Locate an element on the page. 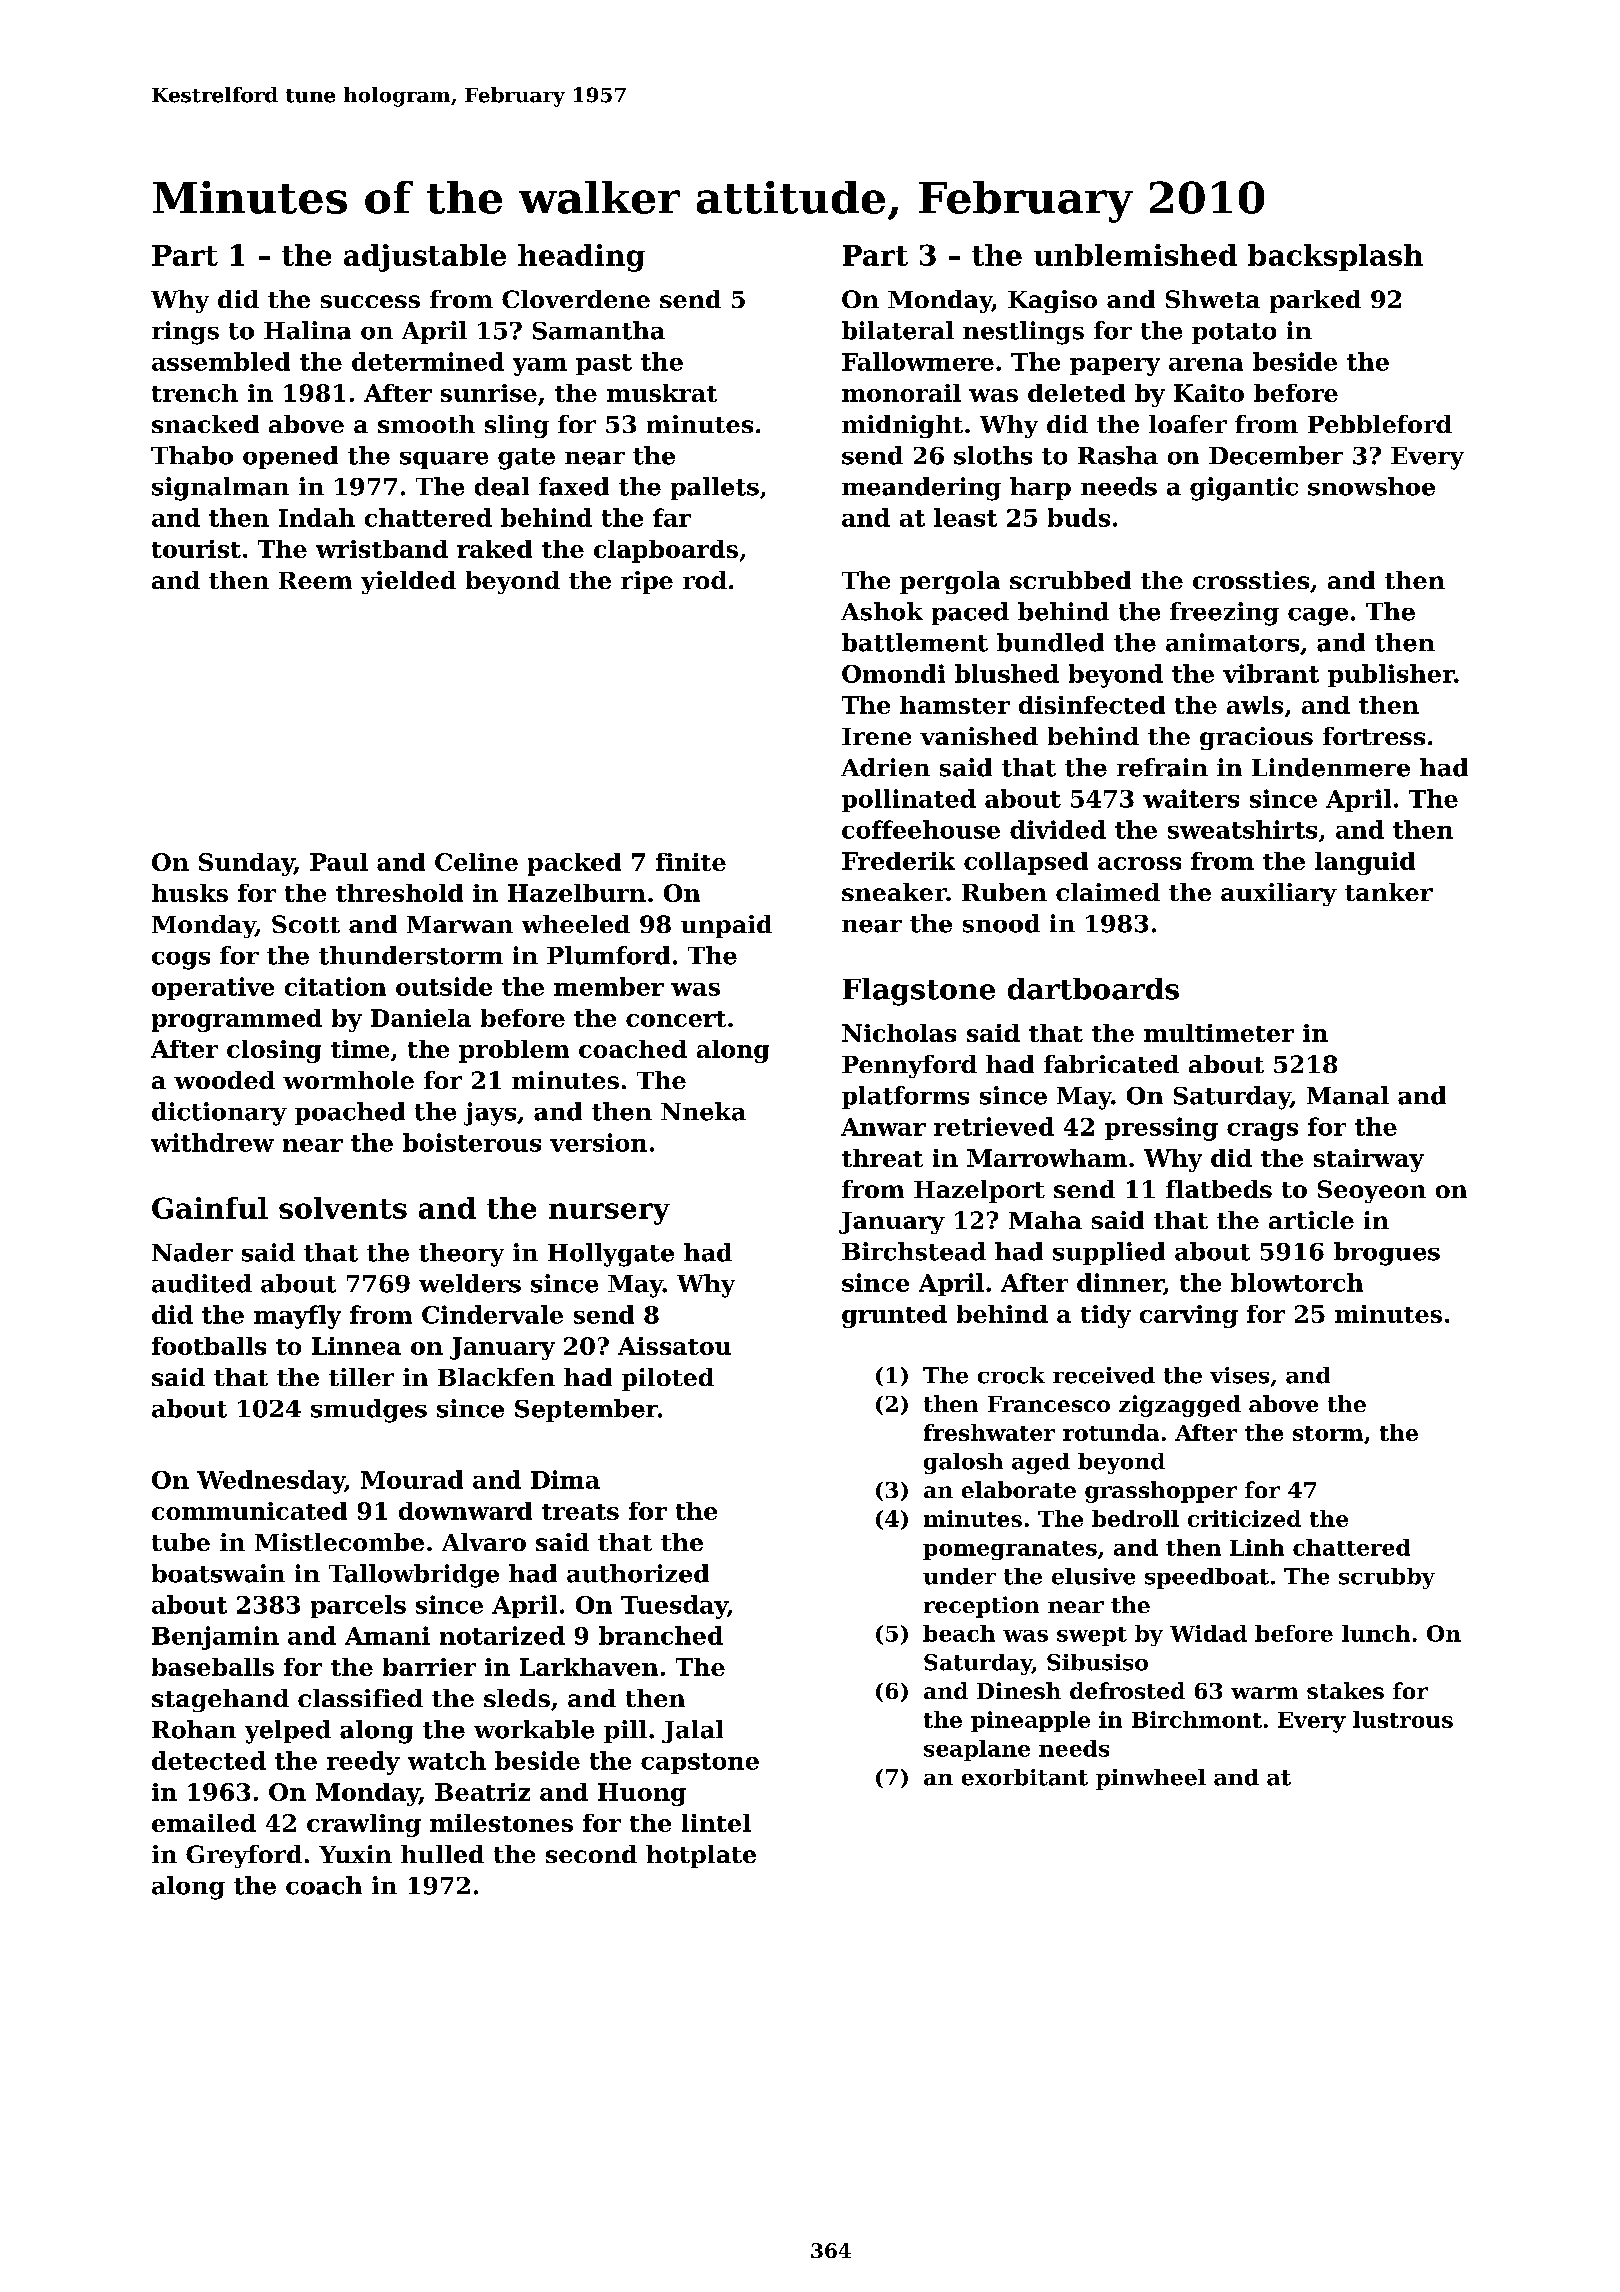 The image size is (1620, 2292). adjustable is located at coordinates (425, 258).
